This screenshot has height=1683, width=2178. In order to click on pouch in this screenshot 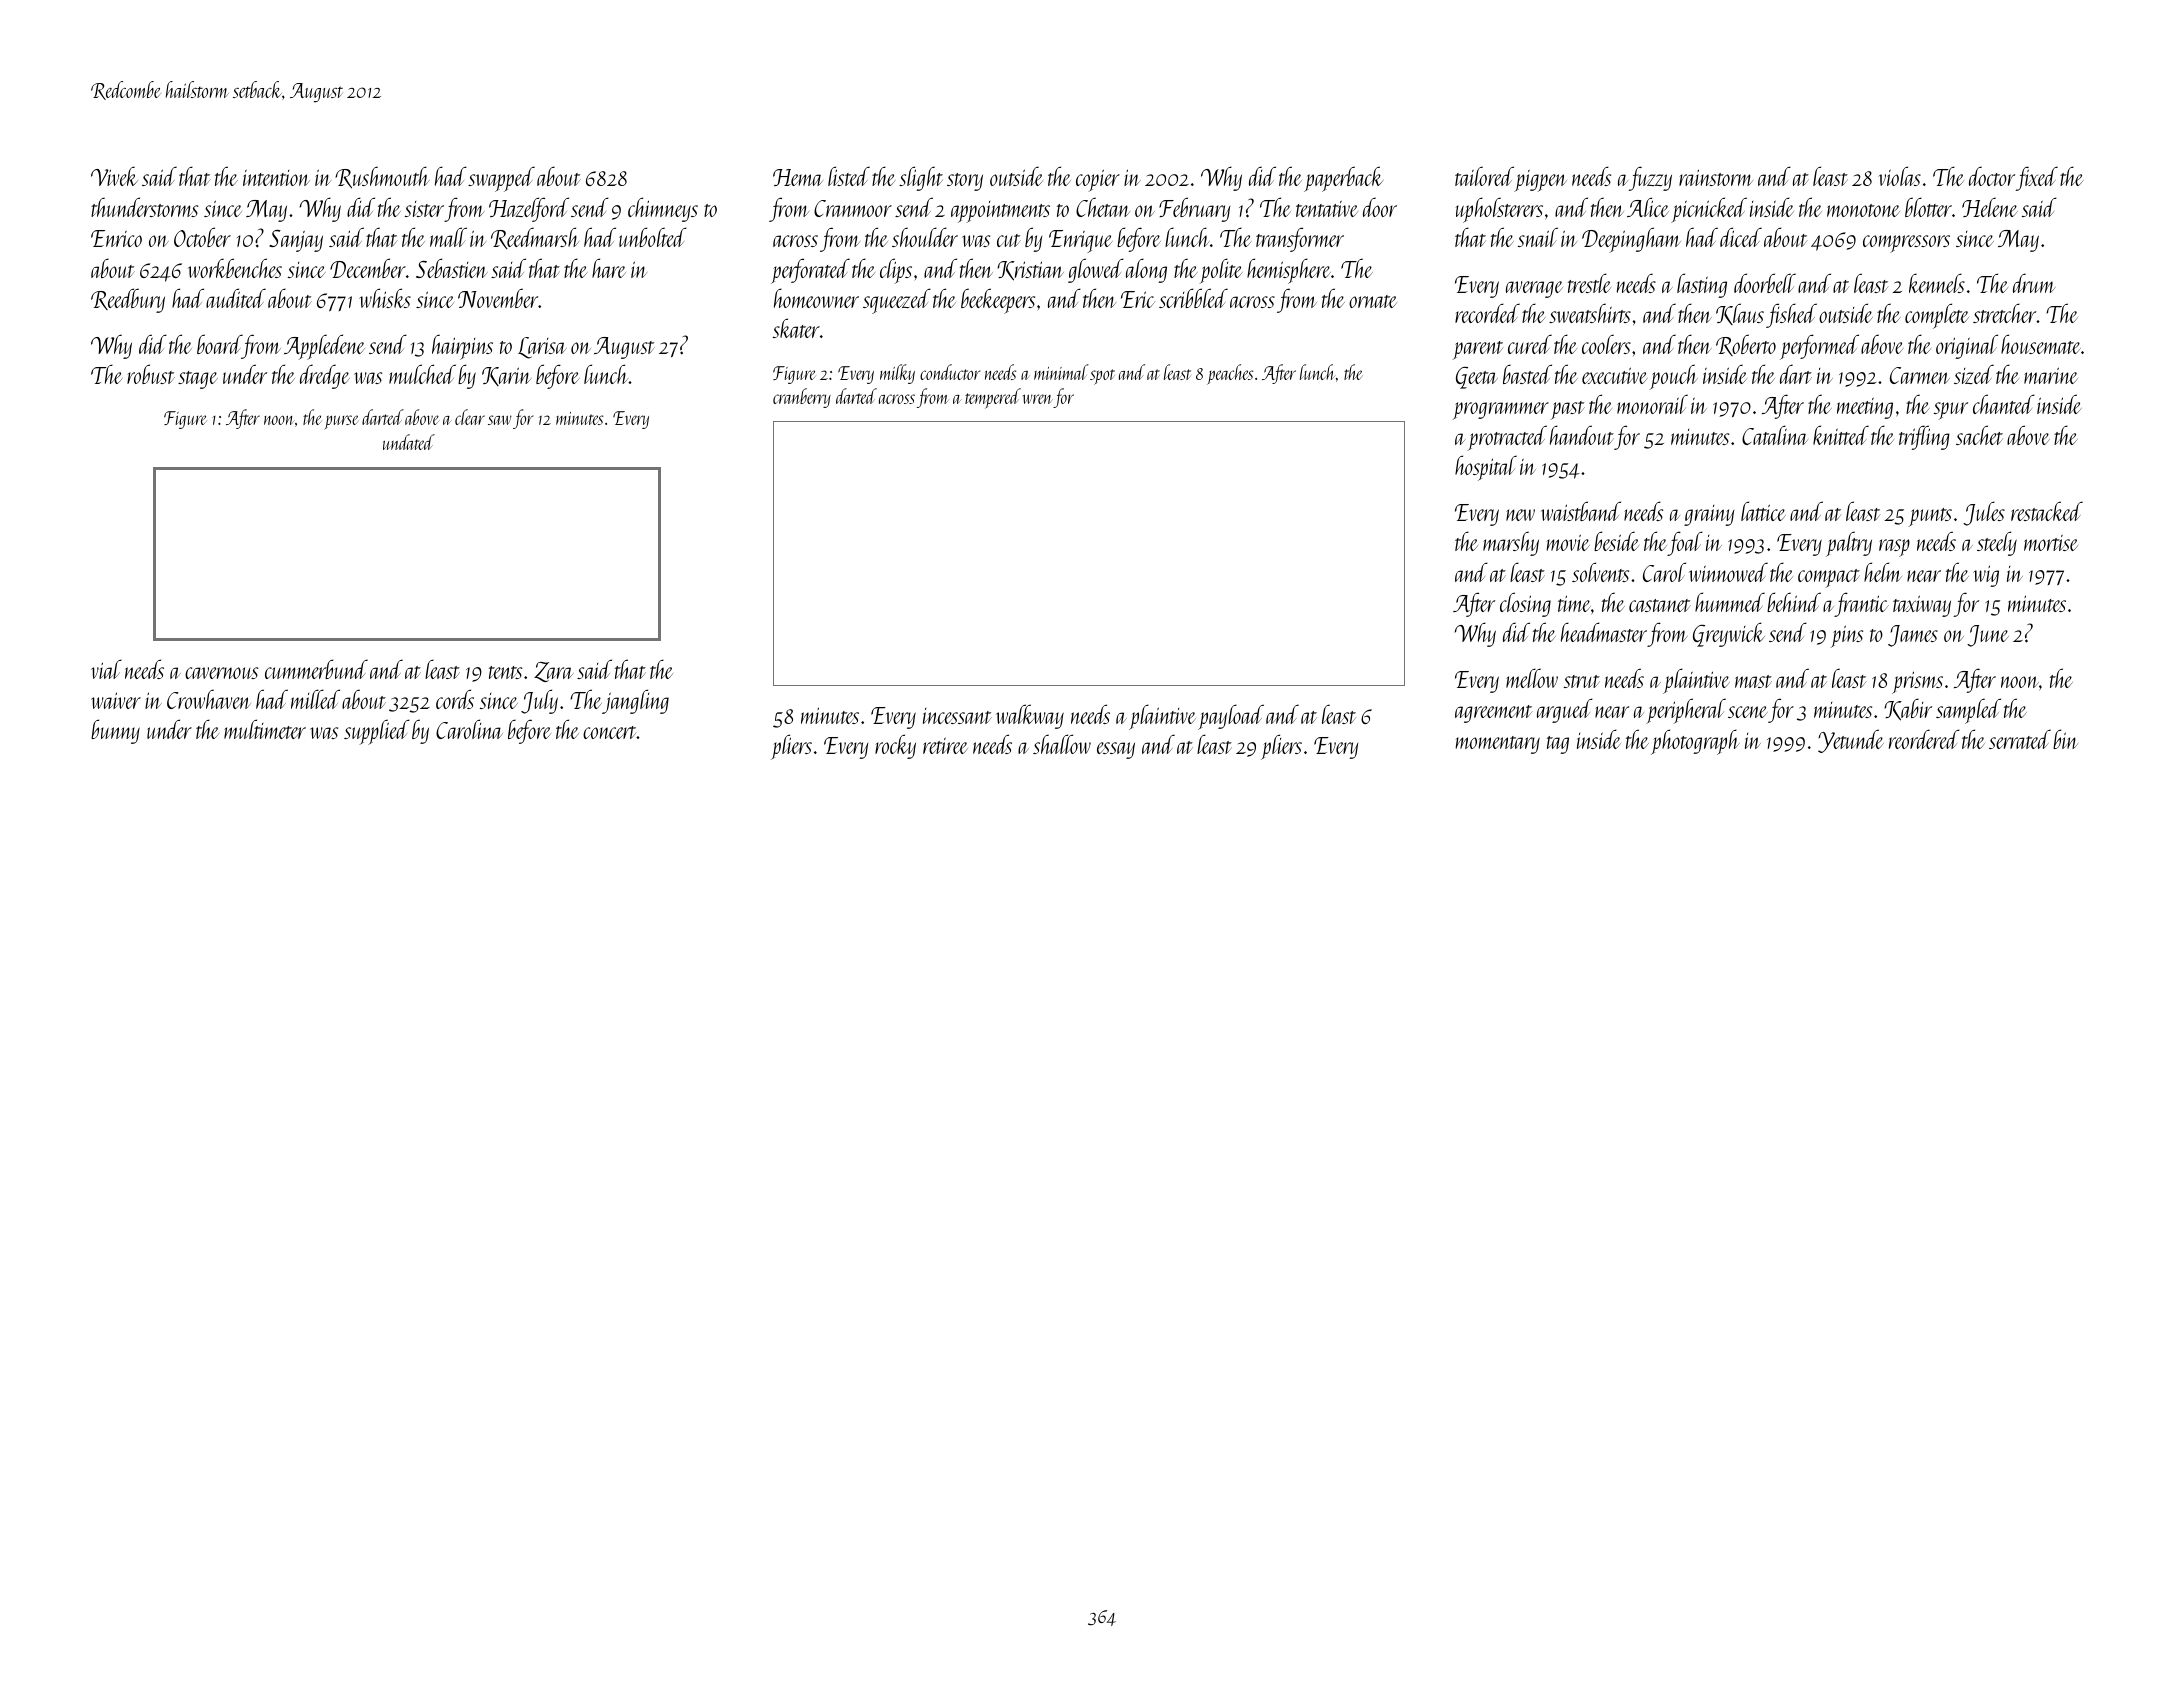, I will do `click(1674, 377)`.
